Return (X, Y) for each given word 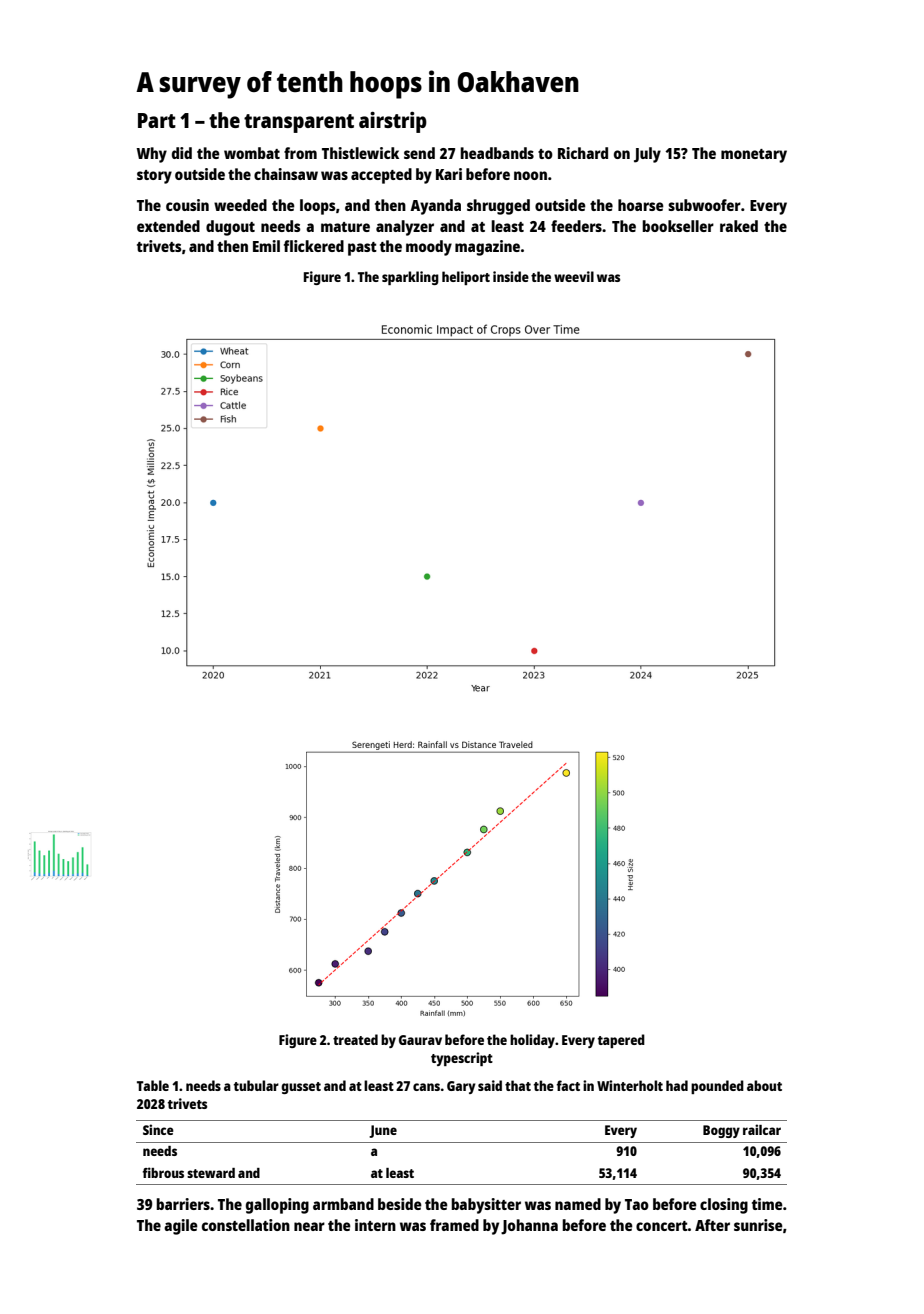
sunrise (758, 1225)
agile (181, 1227)
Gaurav (420, 1040)
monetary (754, 156)
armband (343, 1204)
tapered (621, 1041)
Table (153, 1085)
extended (168, 226)
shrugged (498, 207)
